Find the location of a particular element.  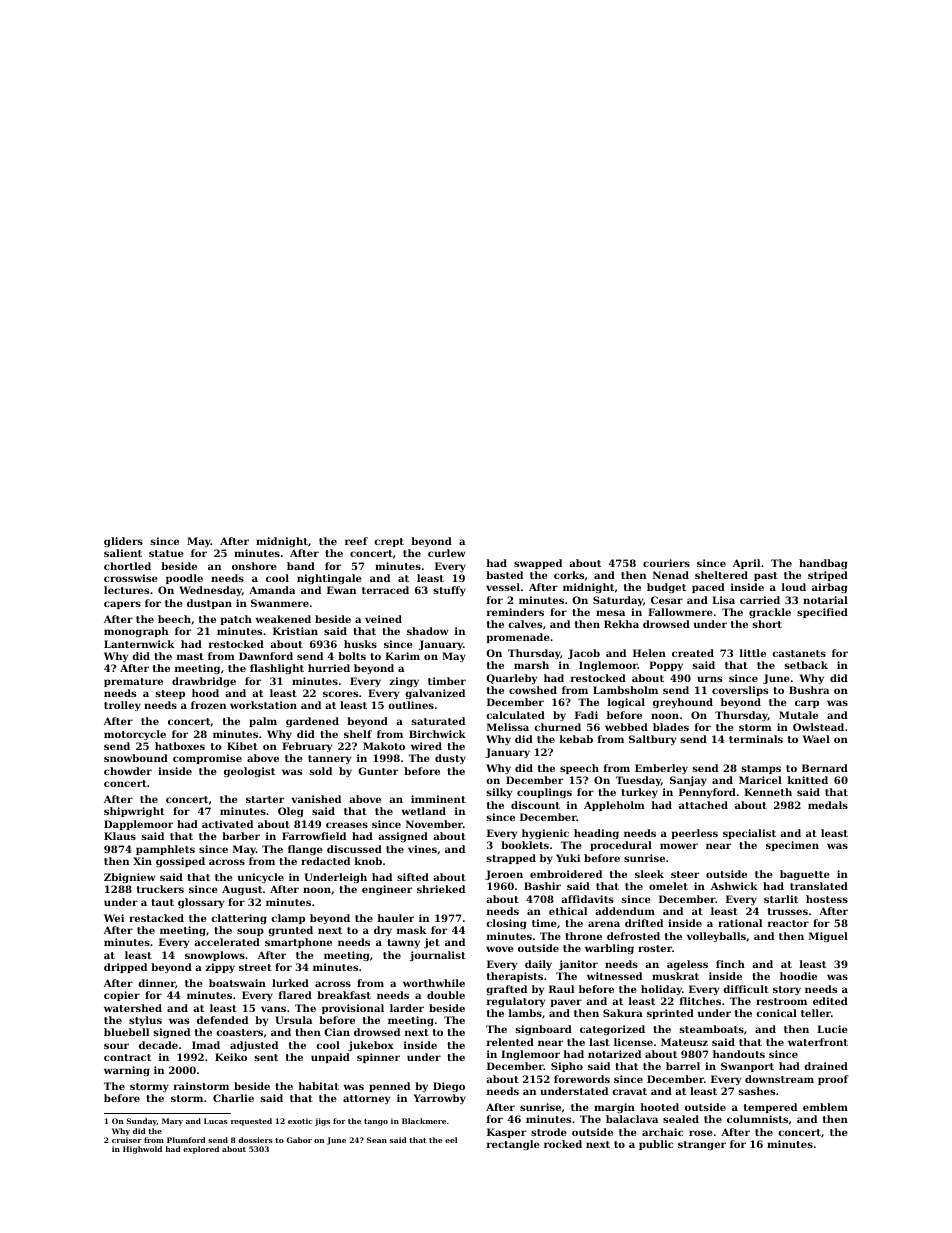

couriers is located at coordinates (666, 563).
